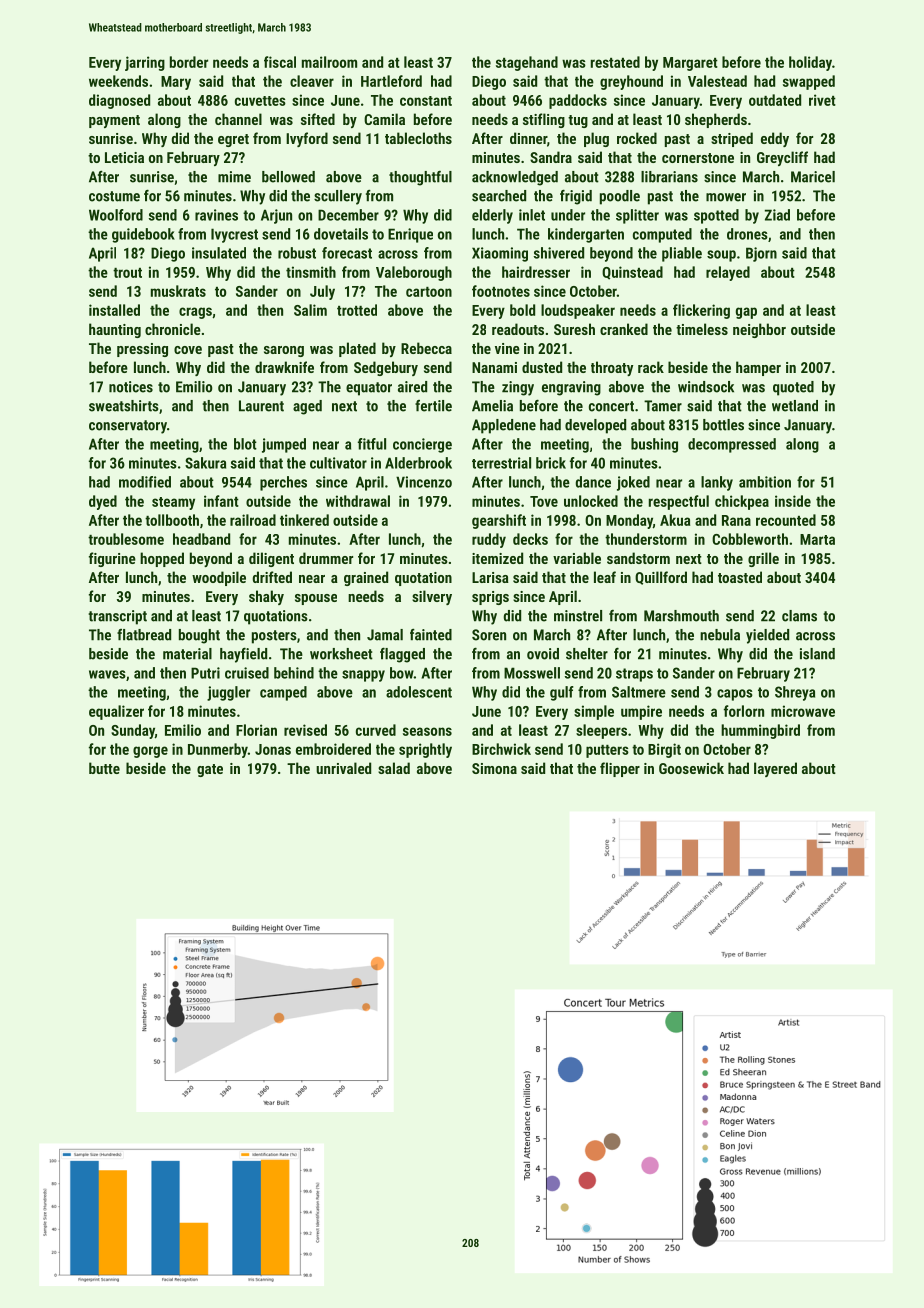 The height and width of the image is (1308, 924). I want to click on chronicle, so click(173, 329).
